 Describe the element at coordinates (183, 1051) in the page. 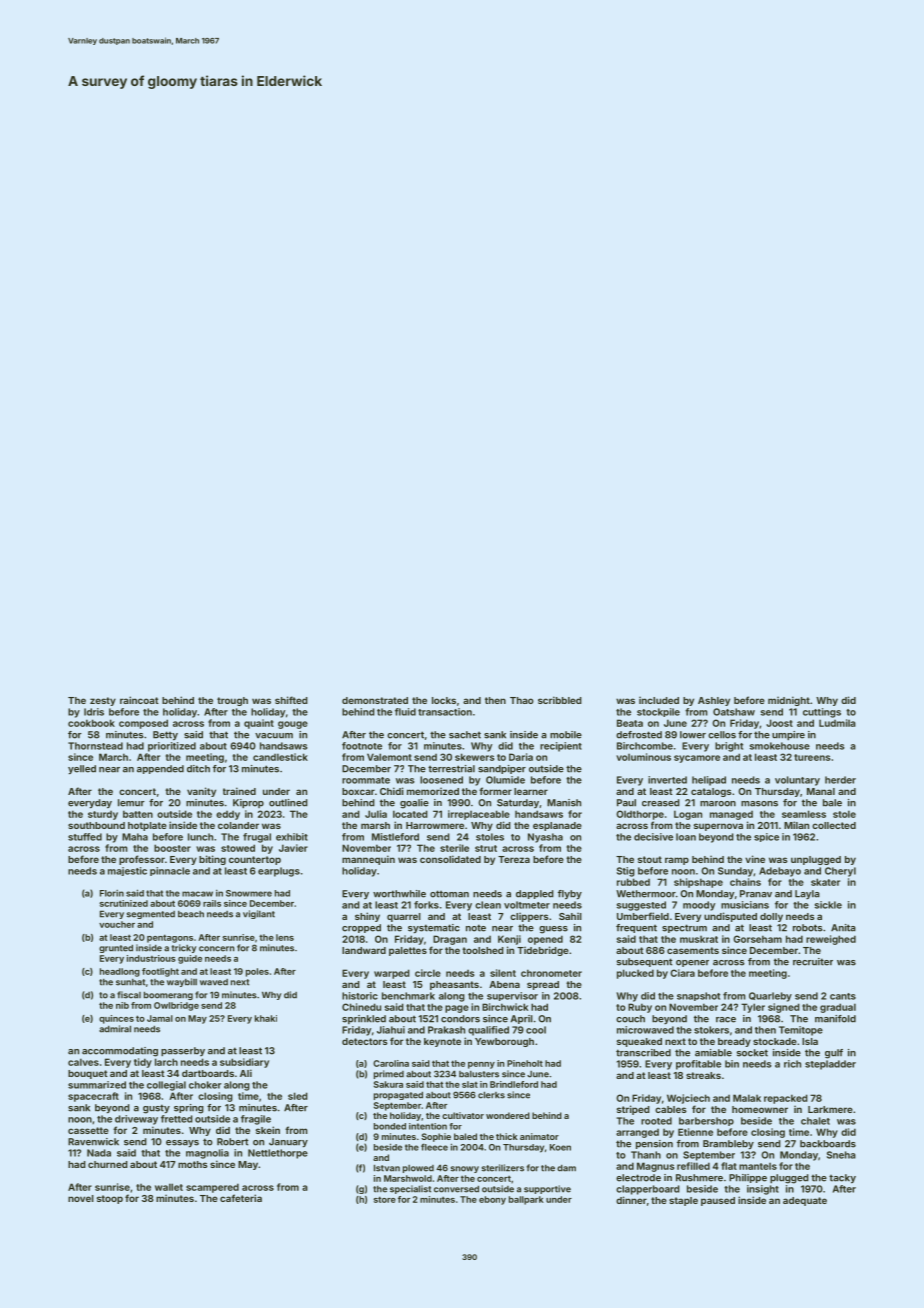

I see `passerby` at that location.
